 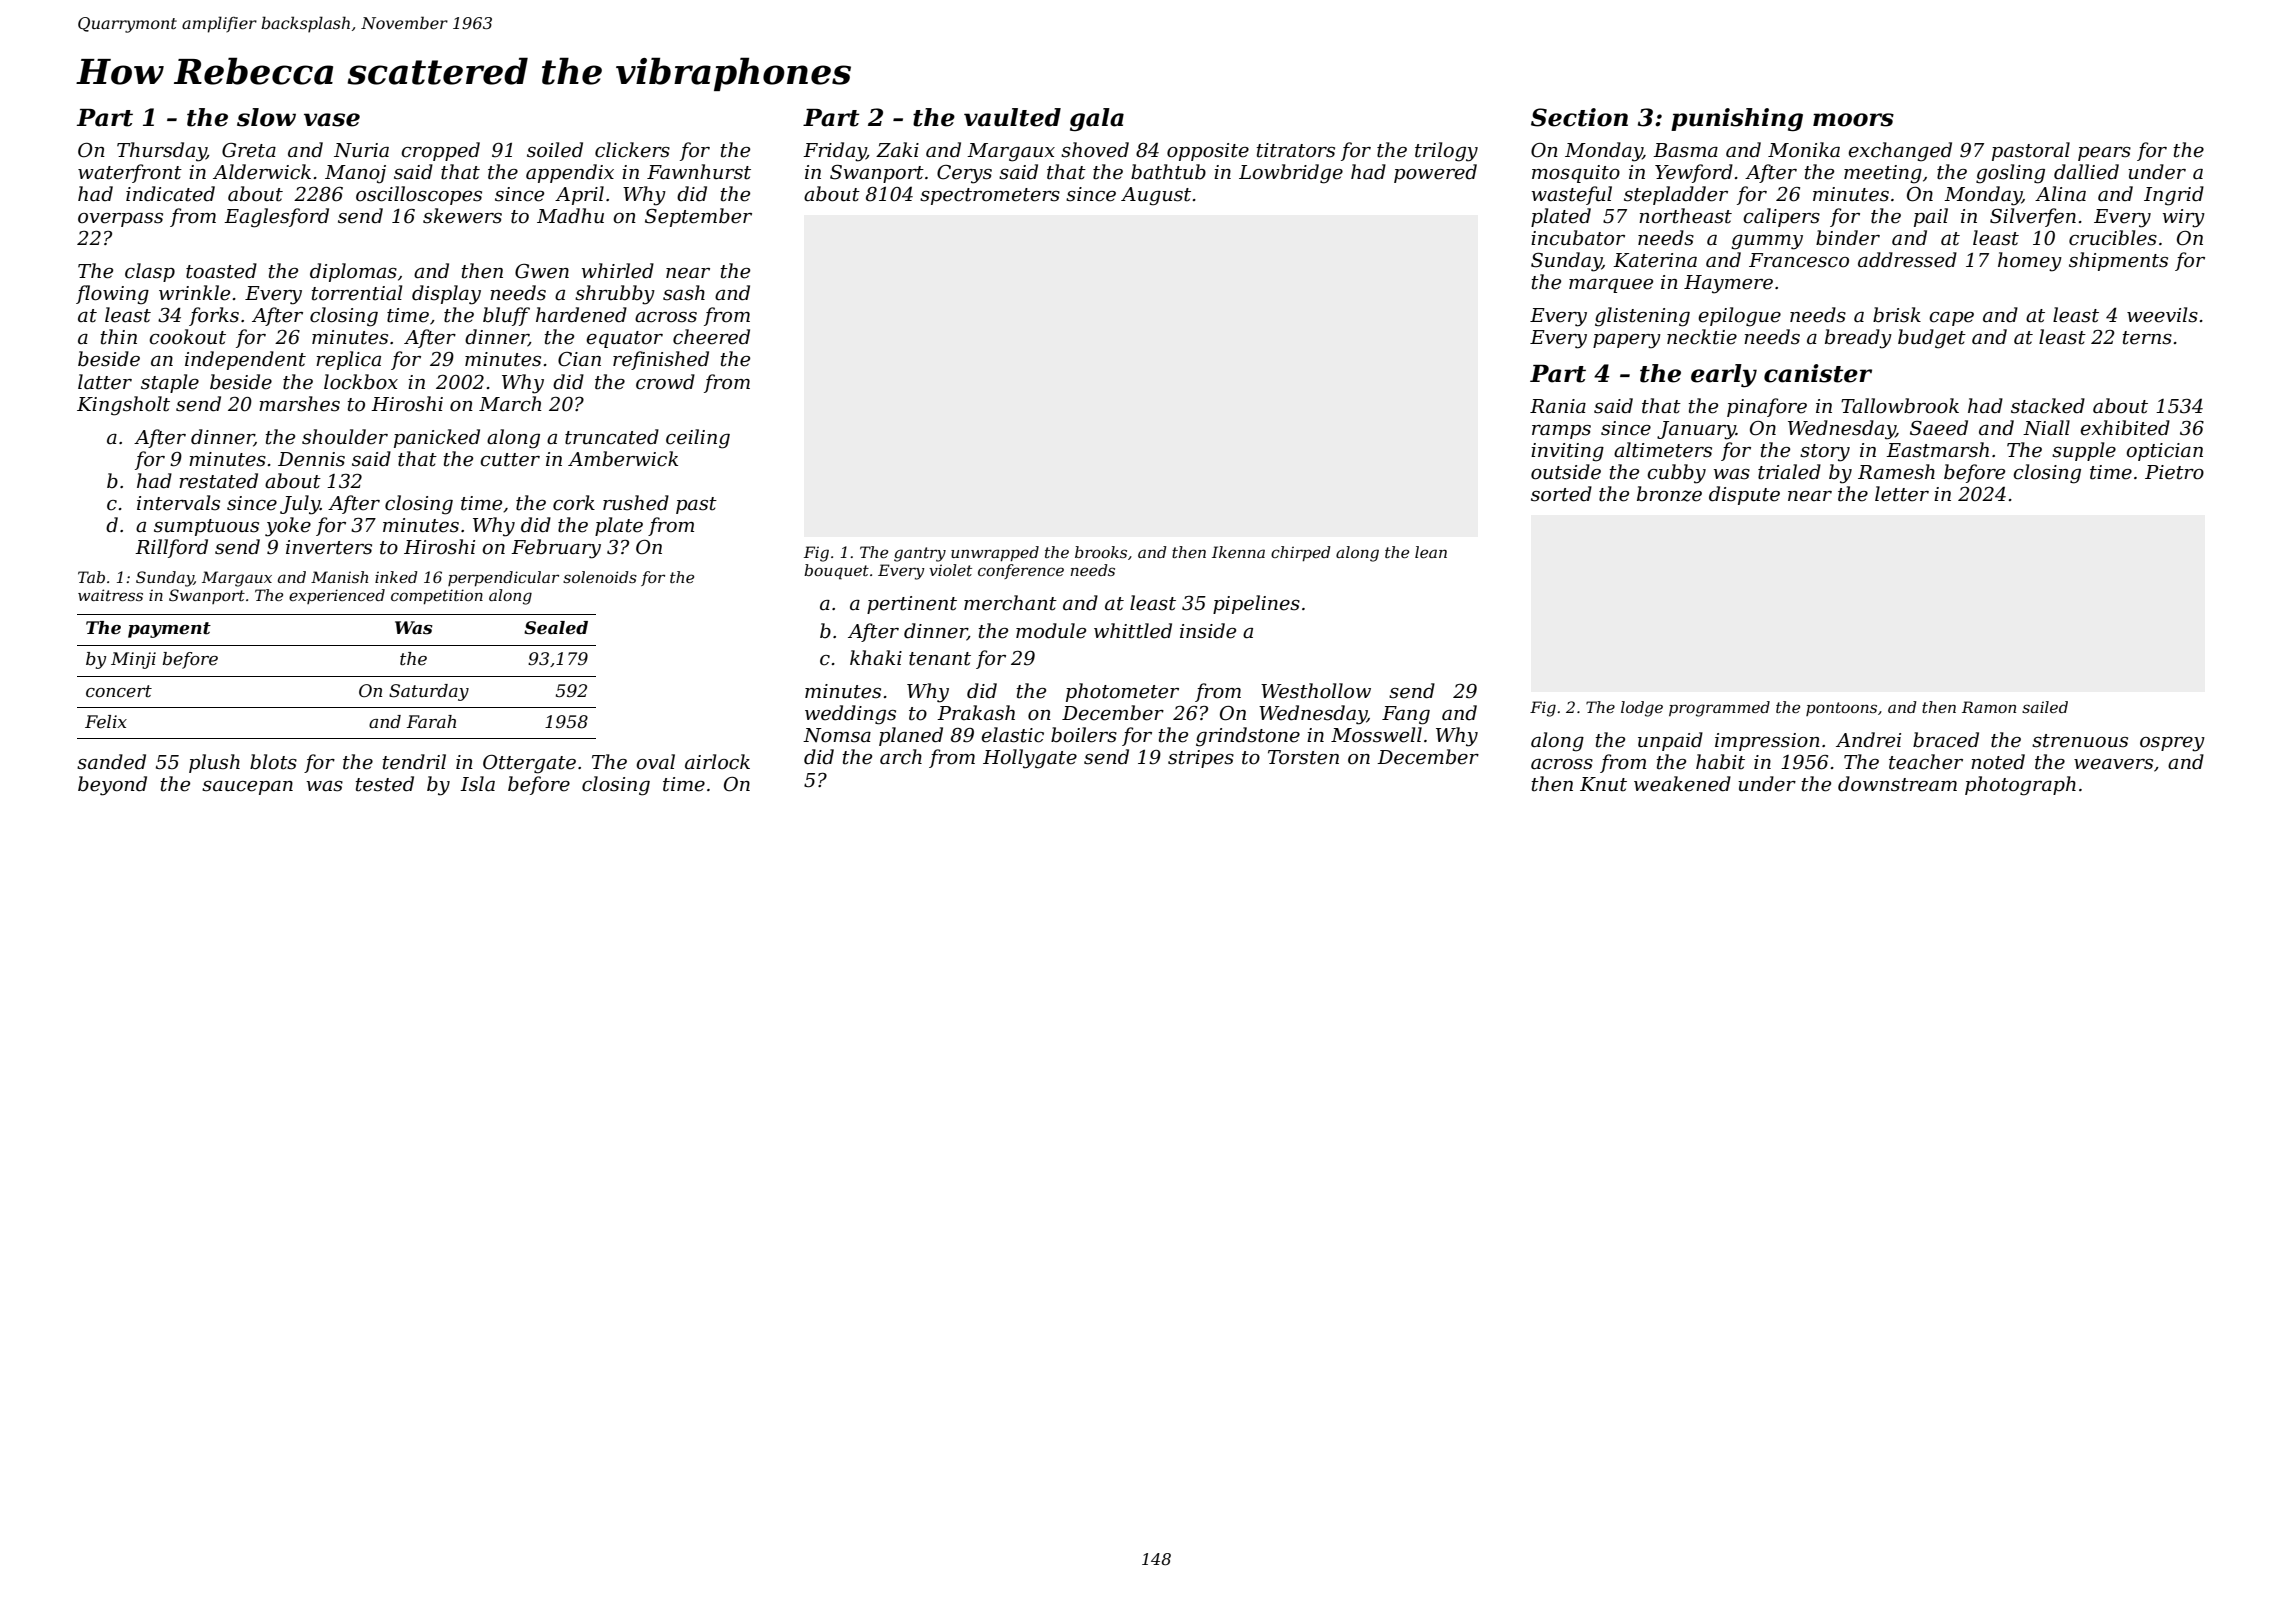 I want to click on Zaki, so click(x=897, y=149).
